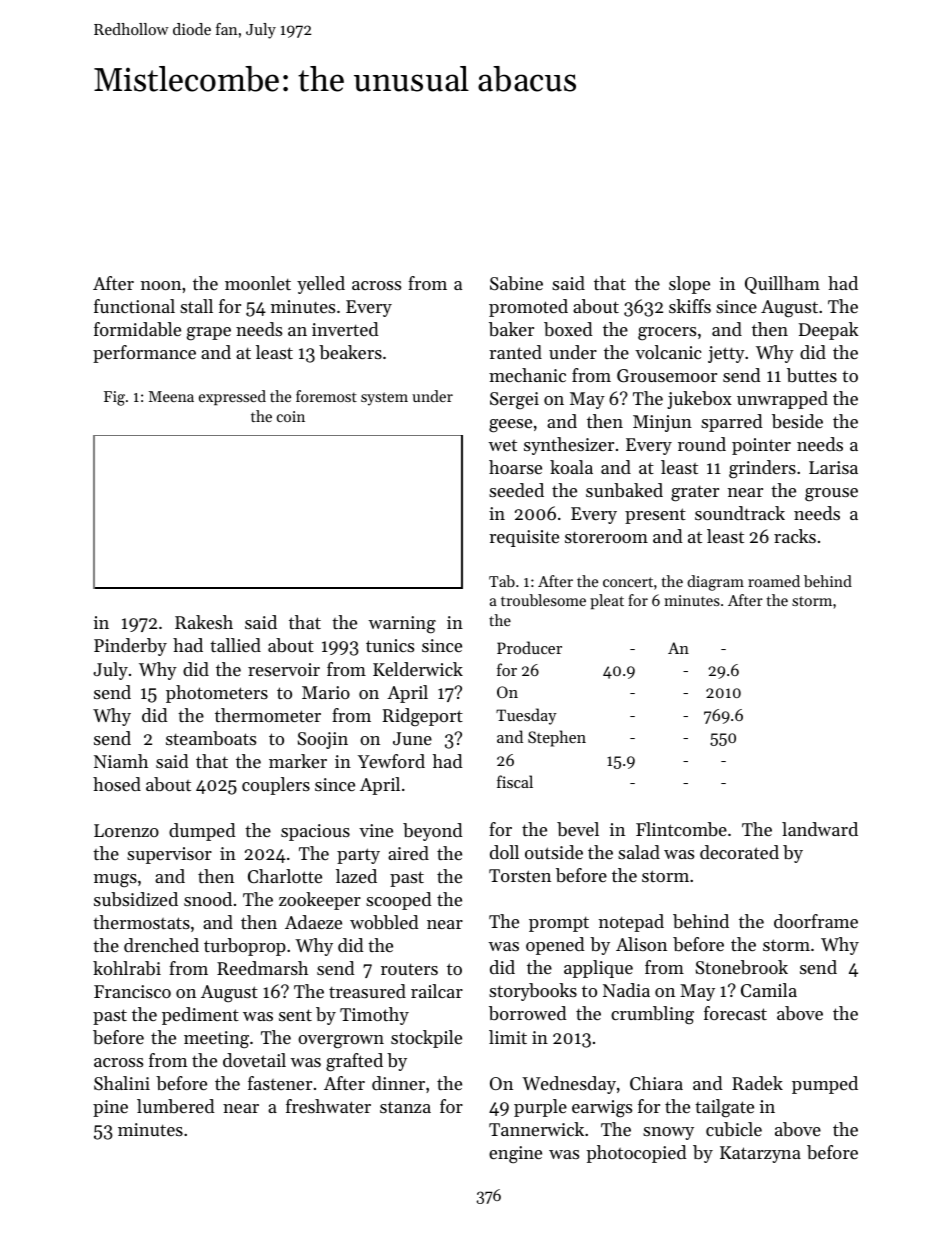  Describe the element at coordinates (418, 669) in the screenshot. I see `Kelderwick` at that location.
